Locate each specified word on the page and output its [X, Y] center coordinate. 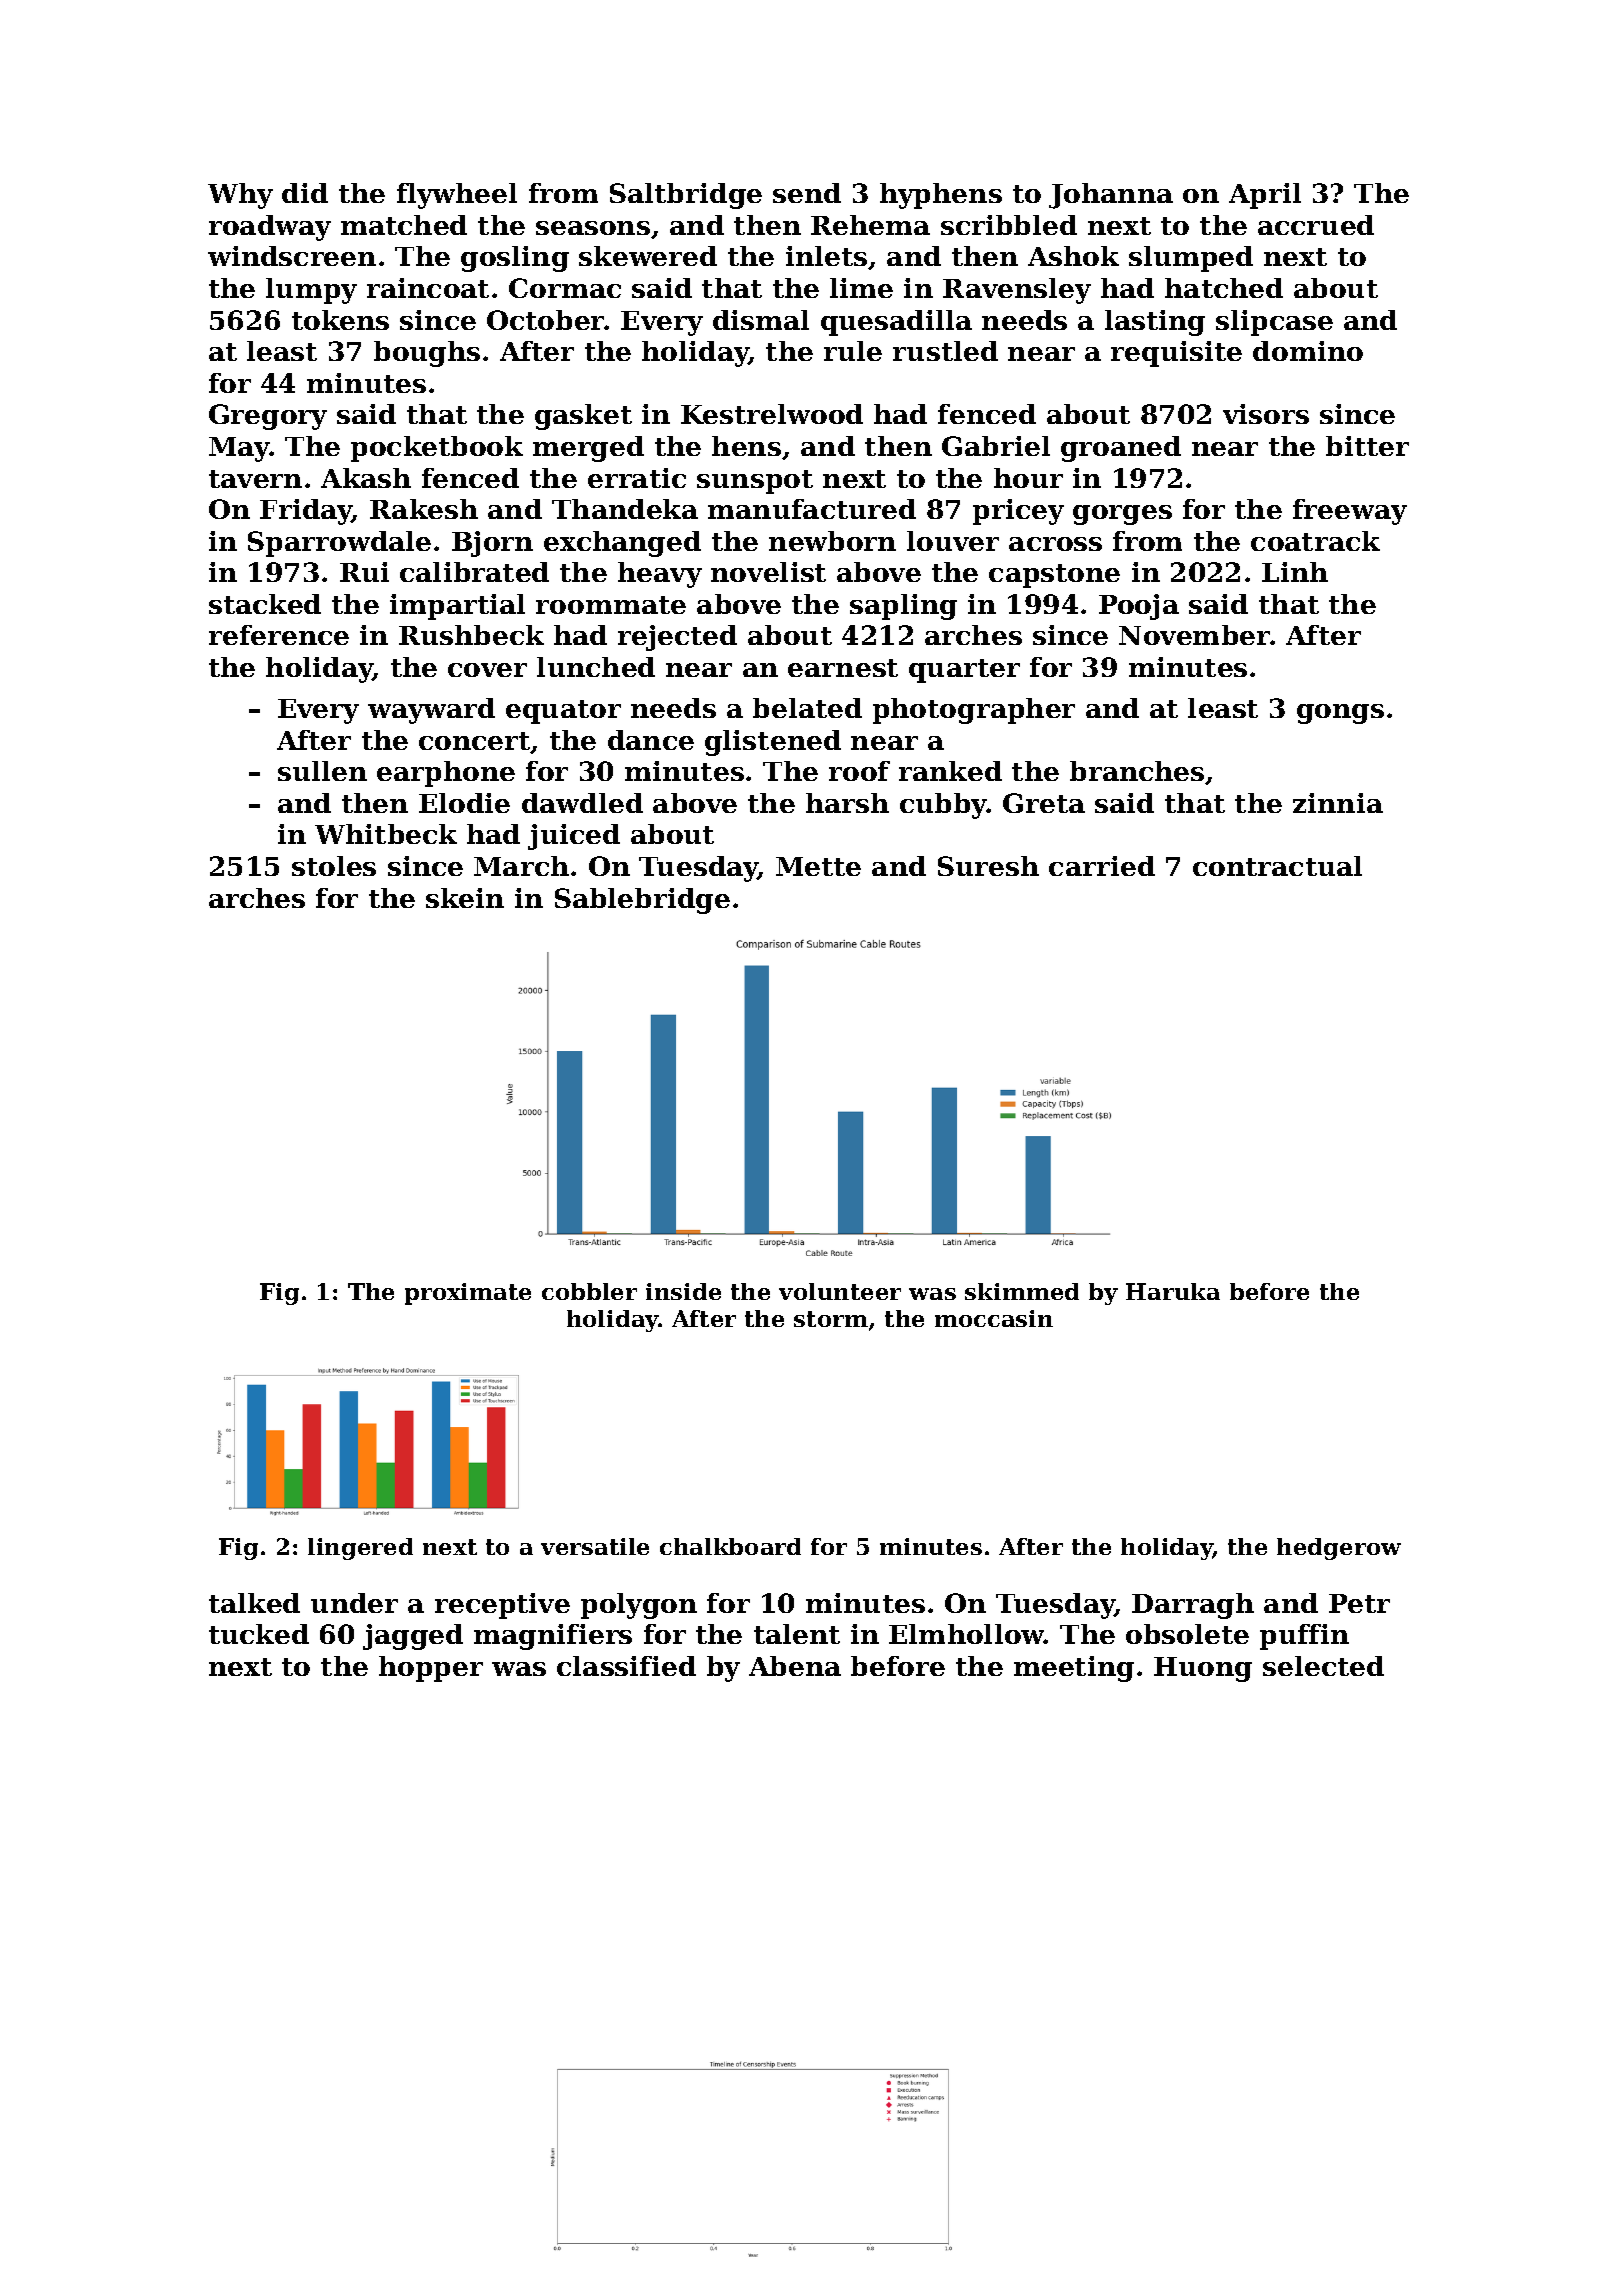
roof [859, 771]
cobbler [589, 1291]
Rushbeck [471, 635]
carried [1102, 866]
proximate [468, 1294]
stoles [334, 866]
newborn [832, 541]
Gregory [268, 417]
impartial [457, 607]
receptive [502, 1606]
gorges [1122, 515]
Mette [818, 866]
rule [853, 351]
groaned [1121, 449]
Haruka [1173, 1291]
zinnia [1338, 803]
